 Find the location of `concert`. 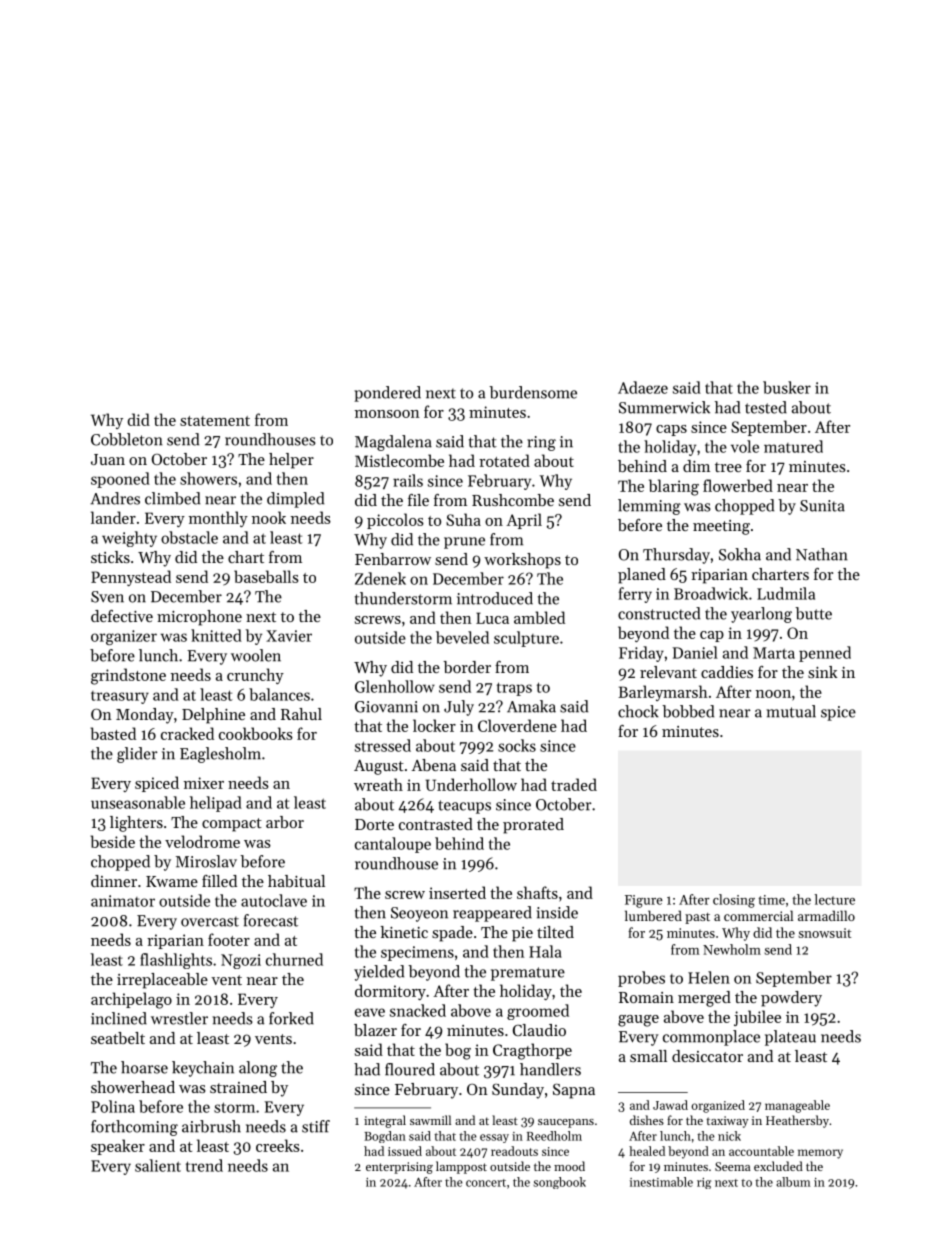

concert is located at coordinates (486, 1183).
